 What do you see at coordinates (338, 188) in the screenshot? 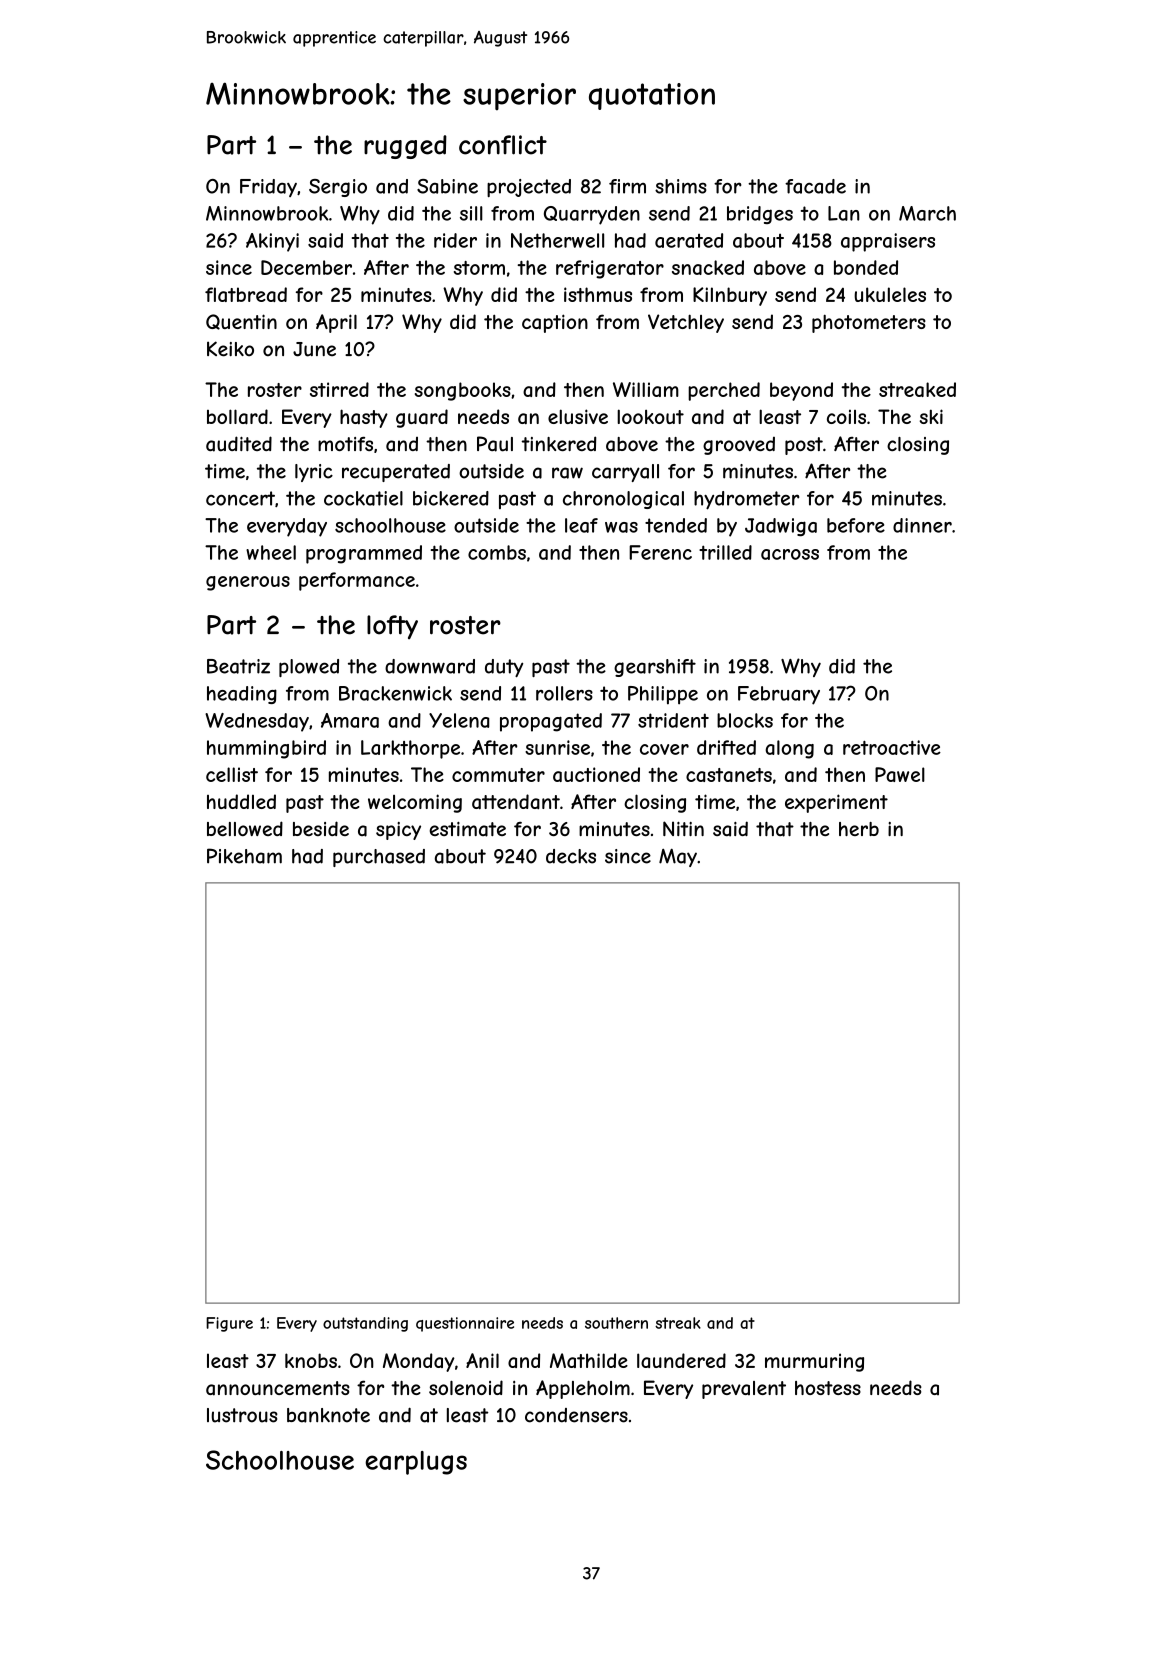
I see `Sergio` at bounding box center [338, 188].
